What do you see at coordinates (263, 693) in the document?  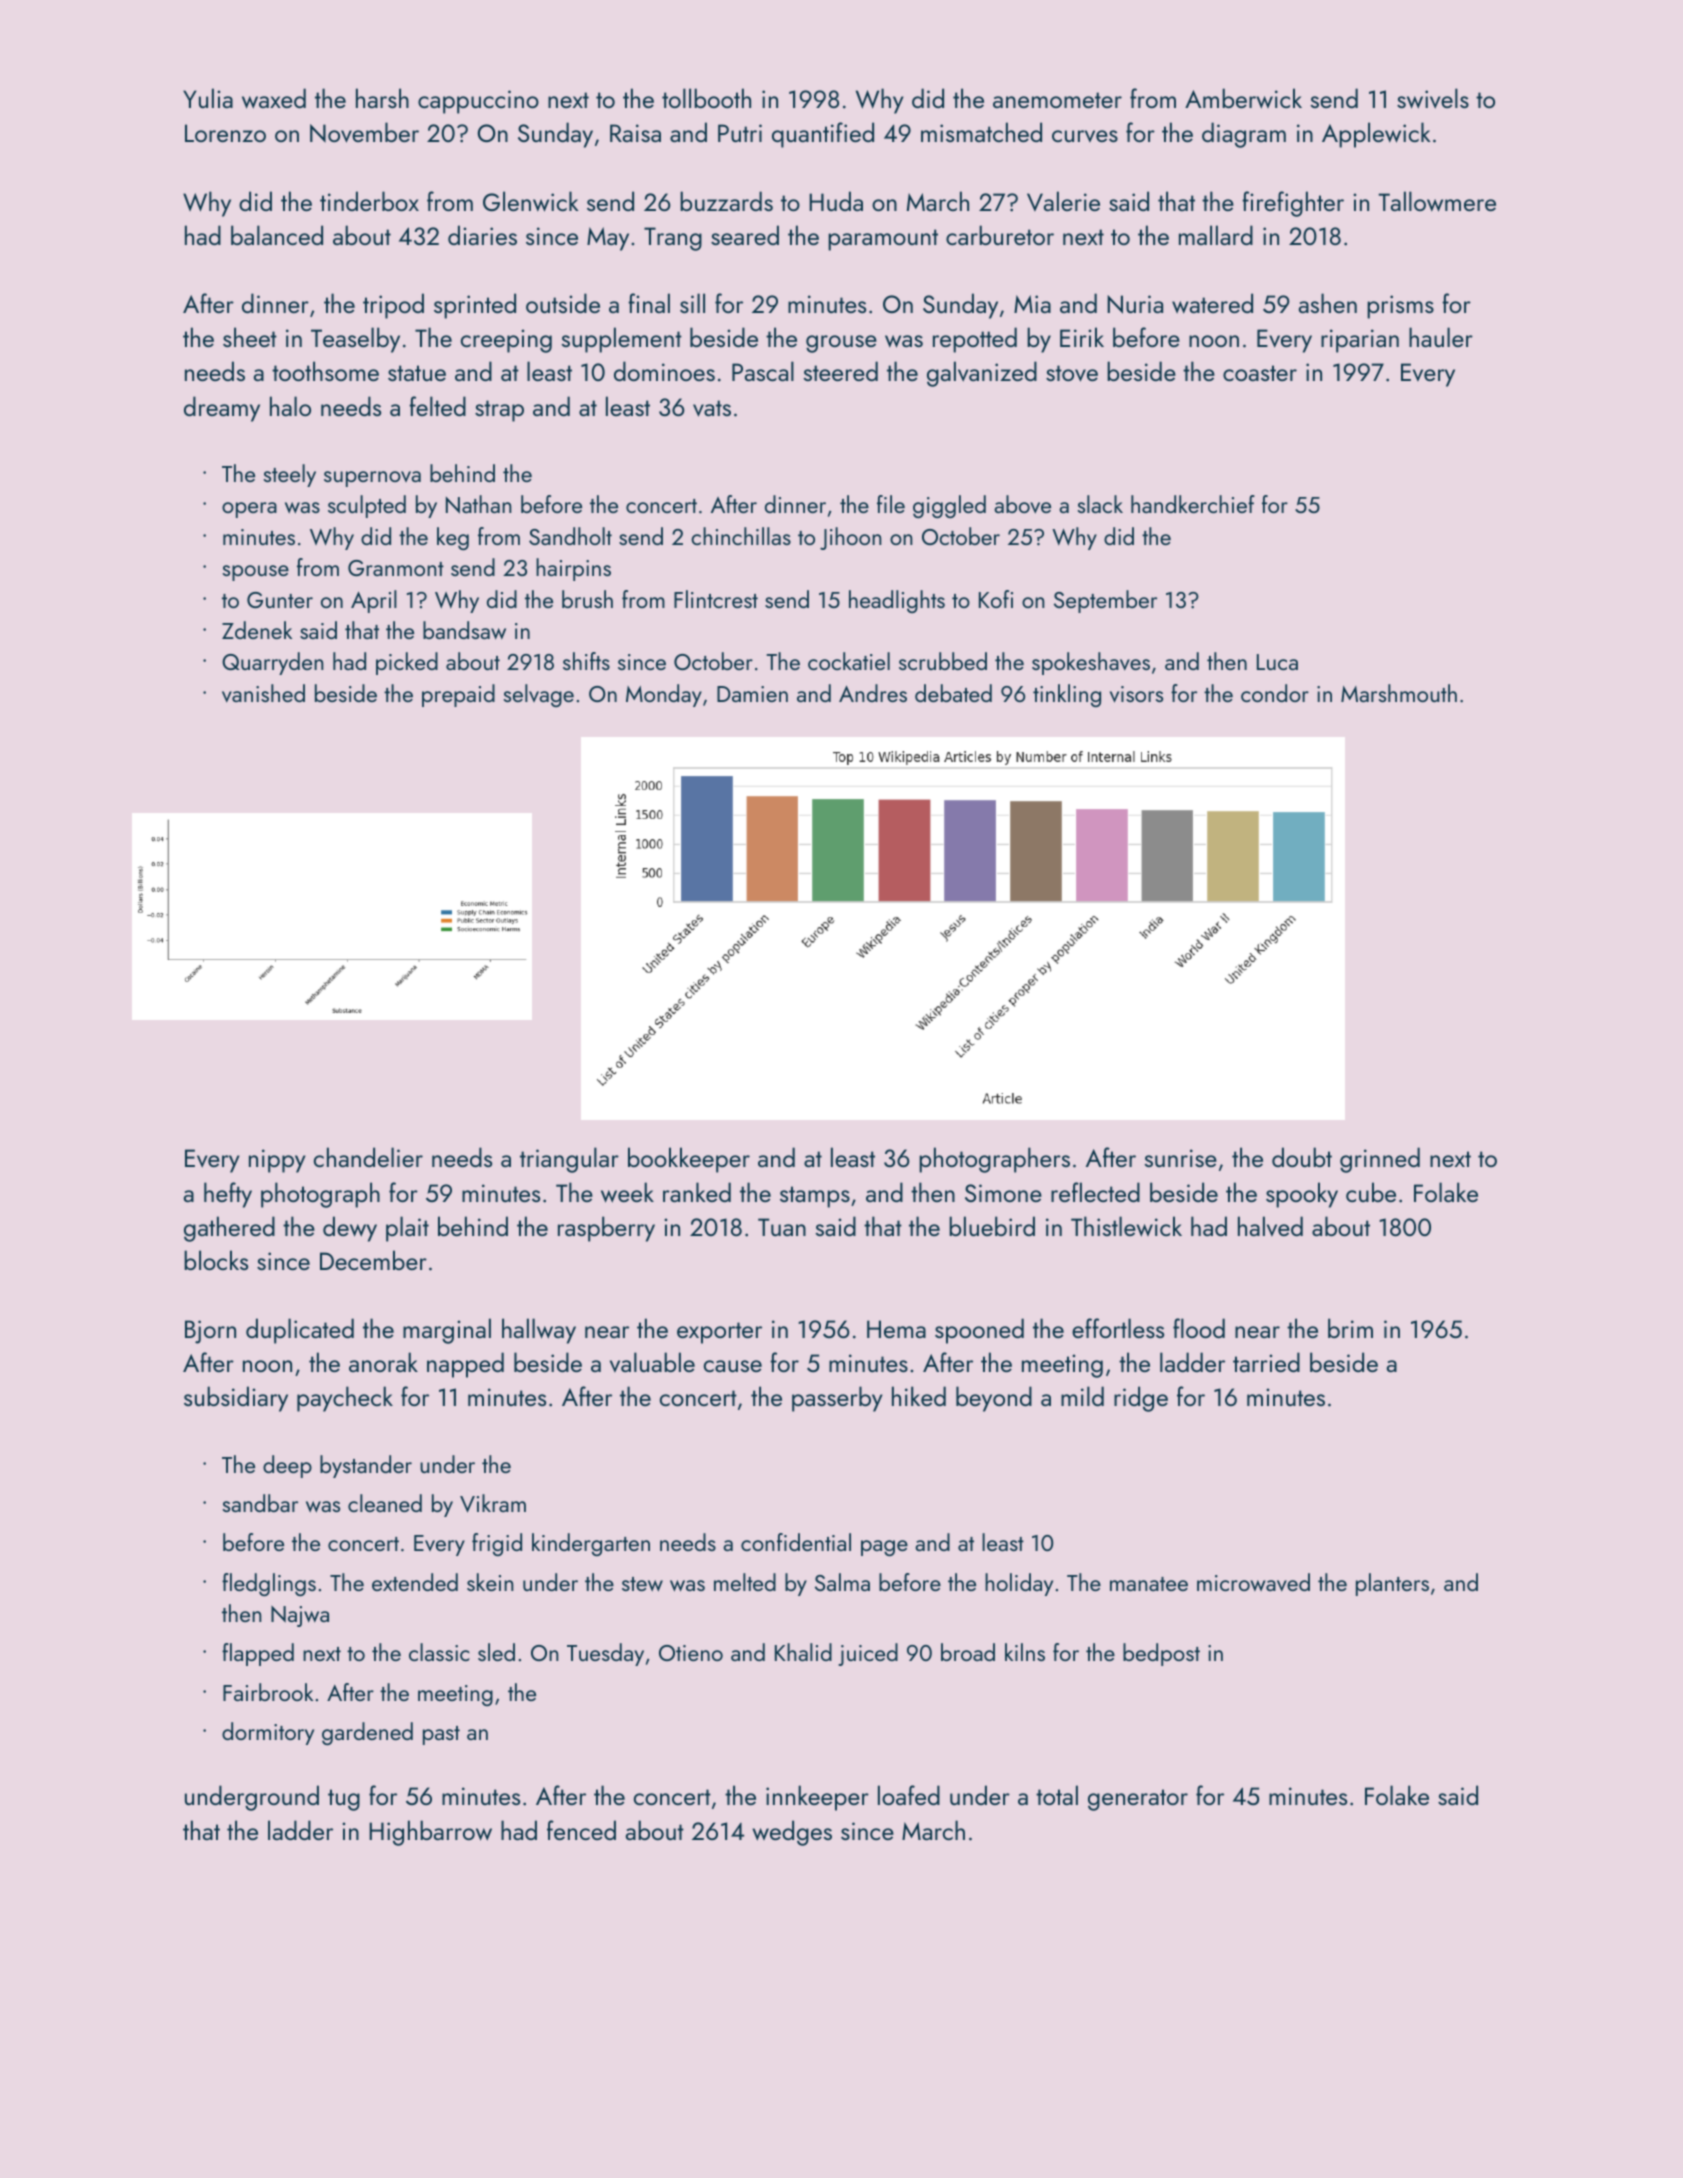 I see `vanished` at bounding box center [263, 693].
